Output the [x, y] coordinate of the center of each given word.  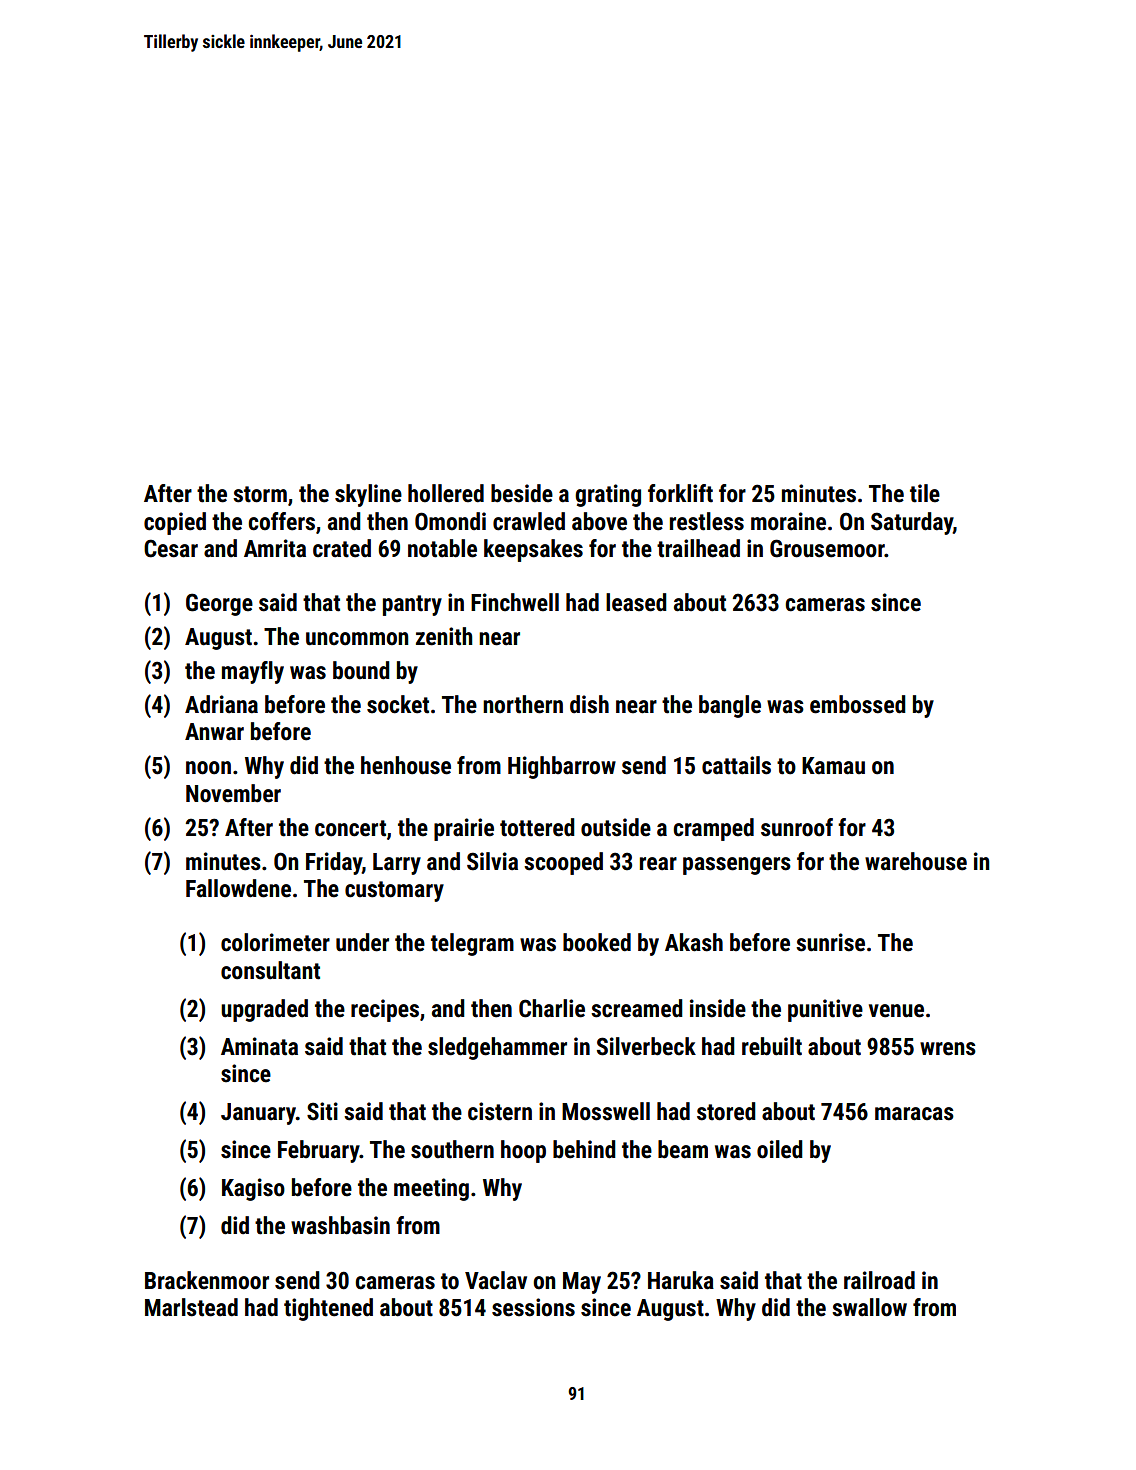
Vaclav [496, 1280]
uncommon [357, 639]
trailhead [698, 548]
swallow [869, 1307]
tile [925, 493]
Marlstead [191, 1307]
